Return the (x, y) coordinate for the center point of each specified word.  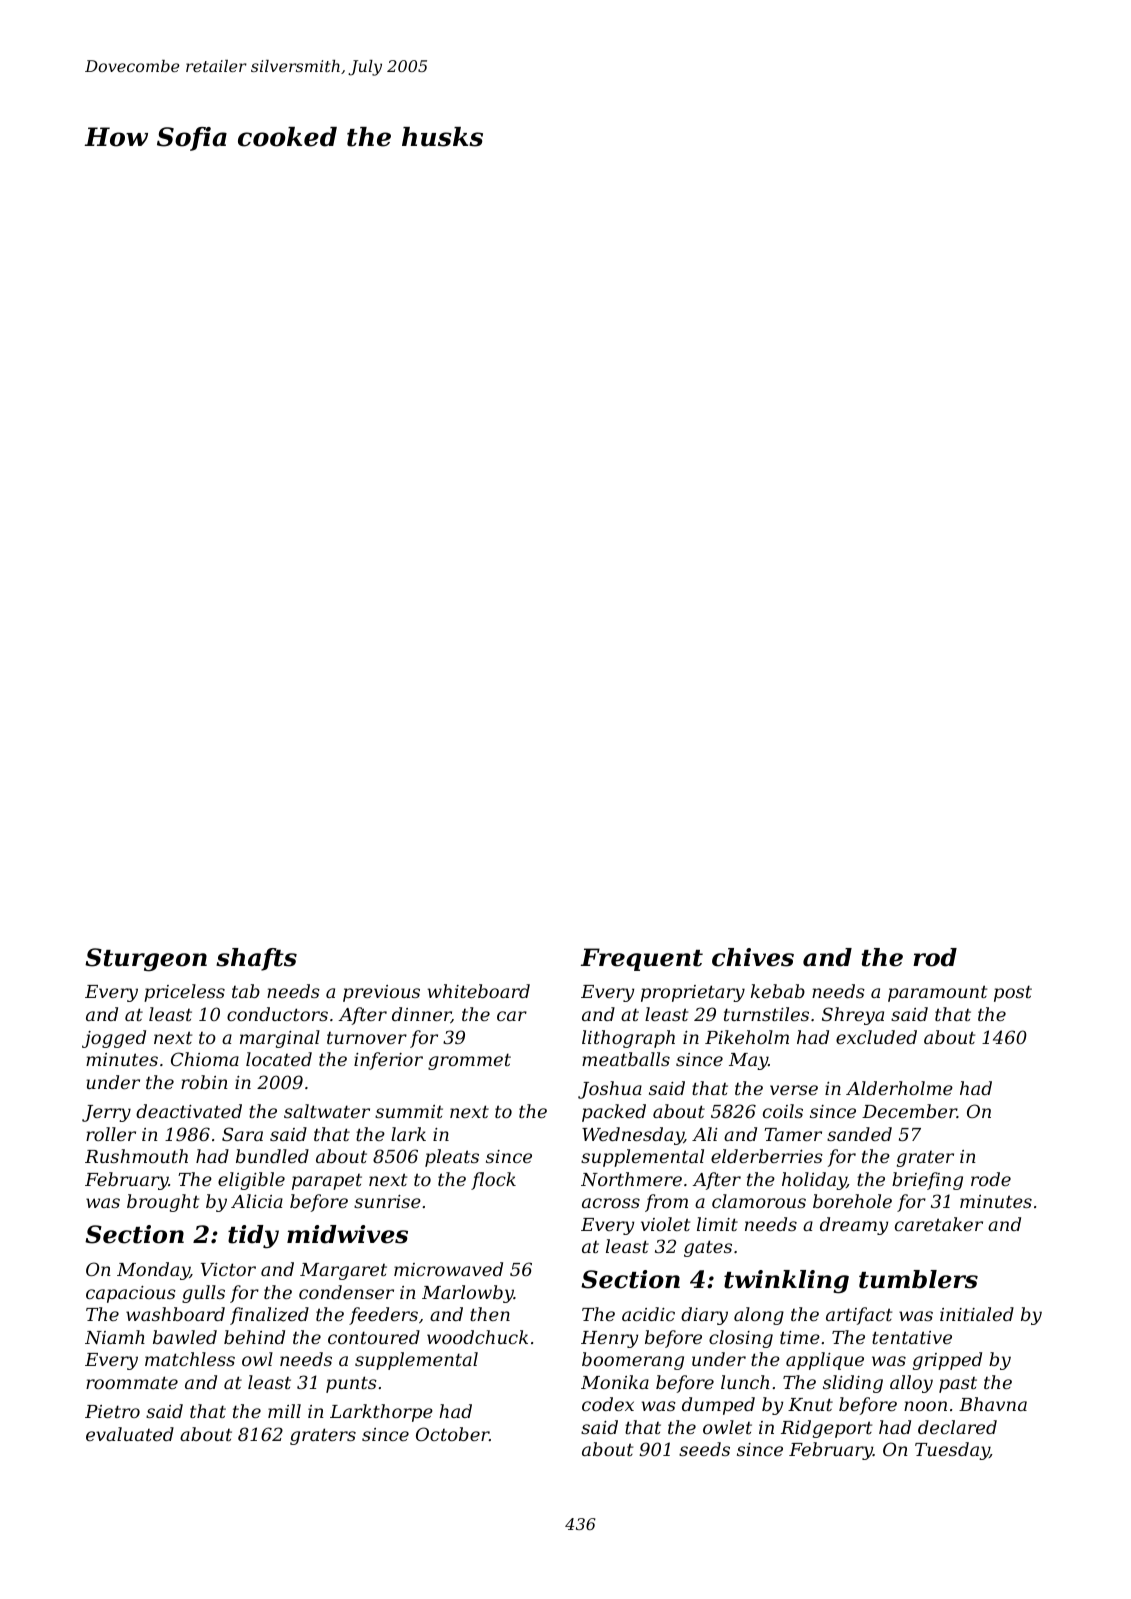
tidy (253, 1236)
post (1013, 993)
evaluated (130, 1434)
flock (493, 1181)
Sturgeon (146, 960)
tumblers (918, 1279)
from (666, 1203)
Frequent (642, 959)
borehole (852, 1201)
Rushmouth (136, 1156)
